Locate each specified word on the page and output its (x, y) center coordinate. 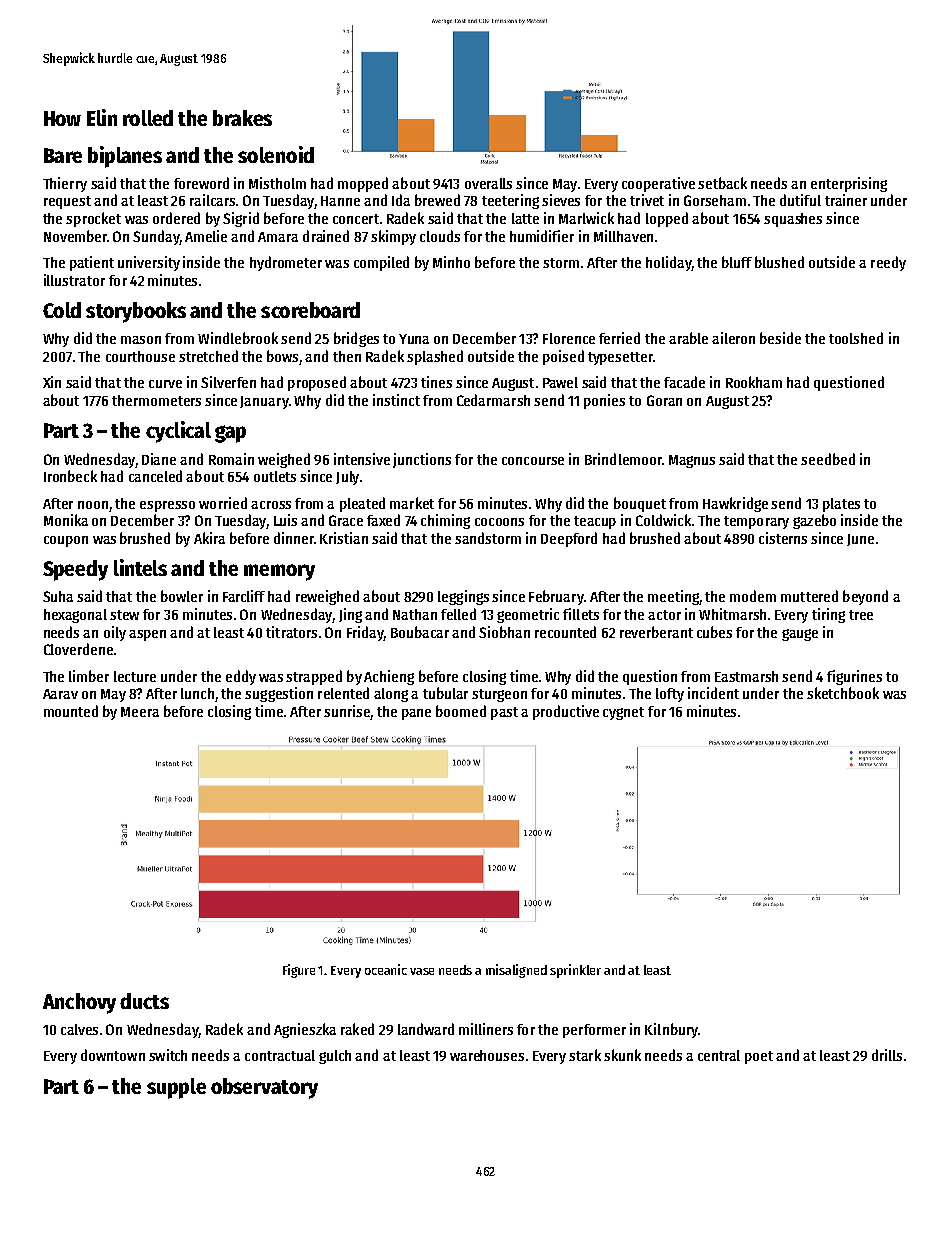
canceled (155, 476)
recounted (565, 632)
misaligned (516, 971)
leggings (463, 597)
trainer (846, 200)
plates (841, 505)
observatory (264, 1088)
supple (176, 1088)
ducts (144, 1001)
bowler (182, 596)
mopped (363, 184)
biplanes (125, 157)
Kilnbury (671, 1030)
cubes (714, 632)
